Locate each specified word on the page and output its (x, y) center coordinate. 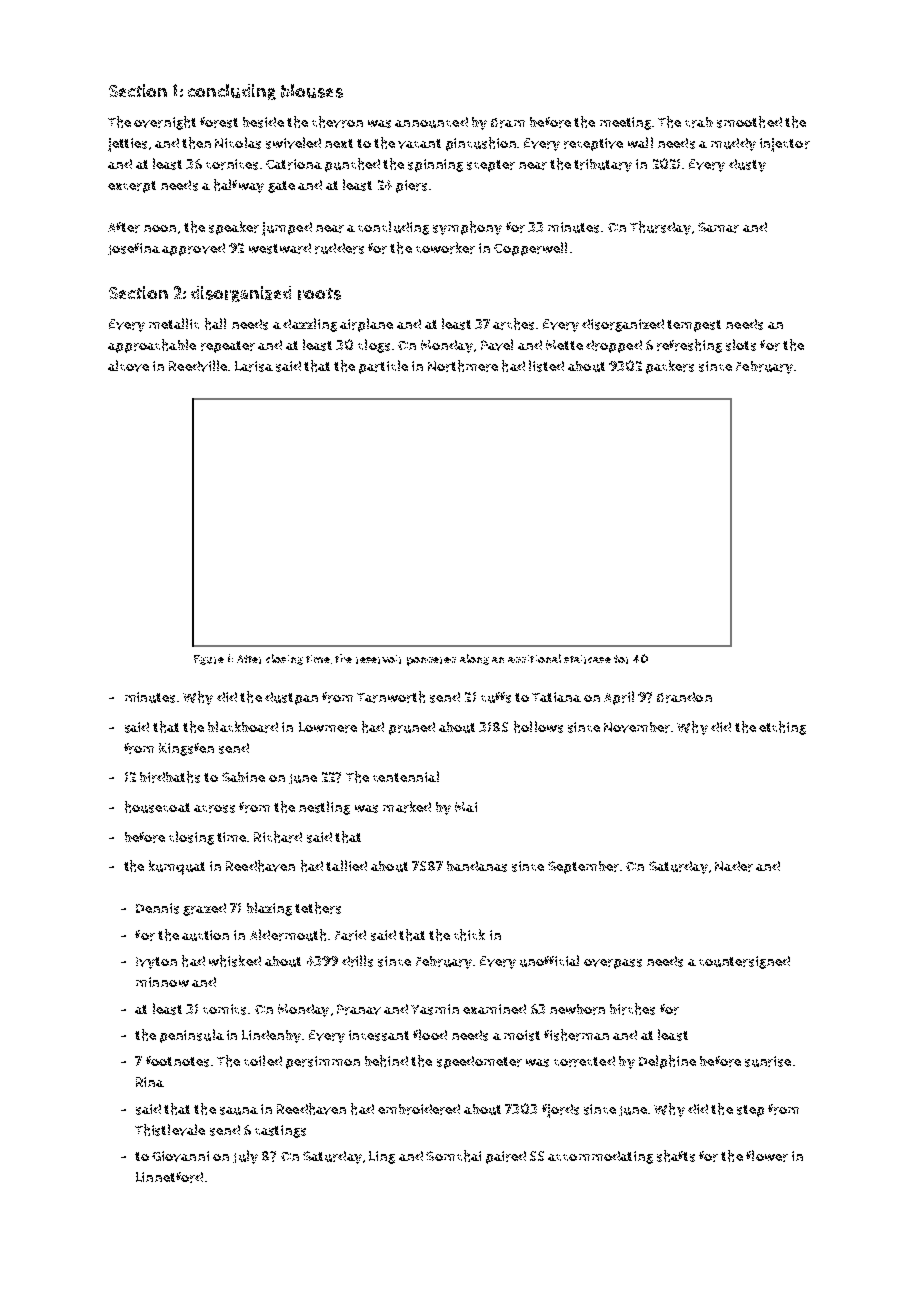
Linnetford (169, 1177)
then (196, 143)
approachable (152, 346)
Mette (564, 345)
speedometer (479, 1062)
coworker (445, 248)
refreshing (689, 346)
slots (741, 345)
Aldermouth (288, 935)
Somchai (453, 1156)
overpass (613, 964)
